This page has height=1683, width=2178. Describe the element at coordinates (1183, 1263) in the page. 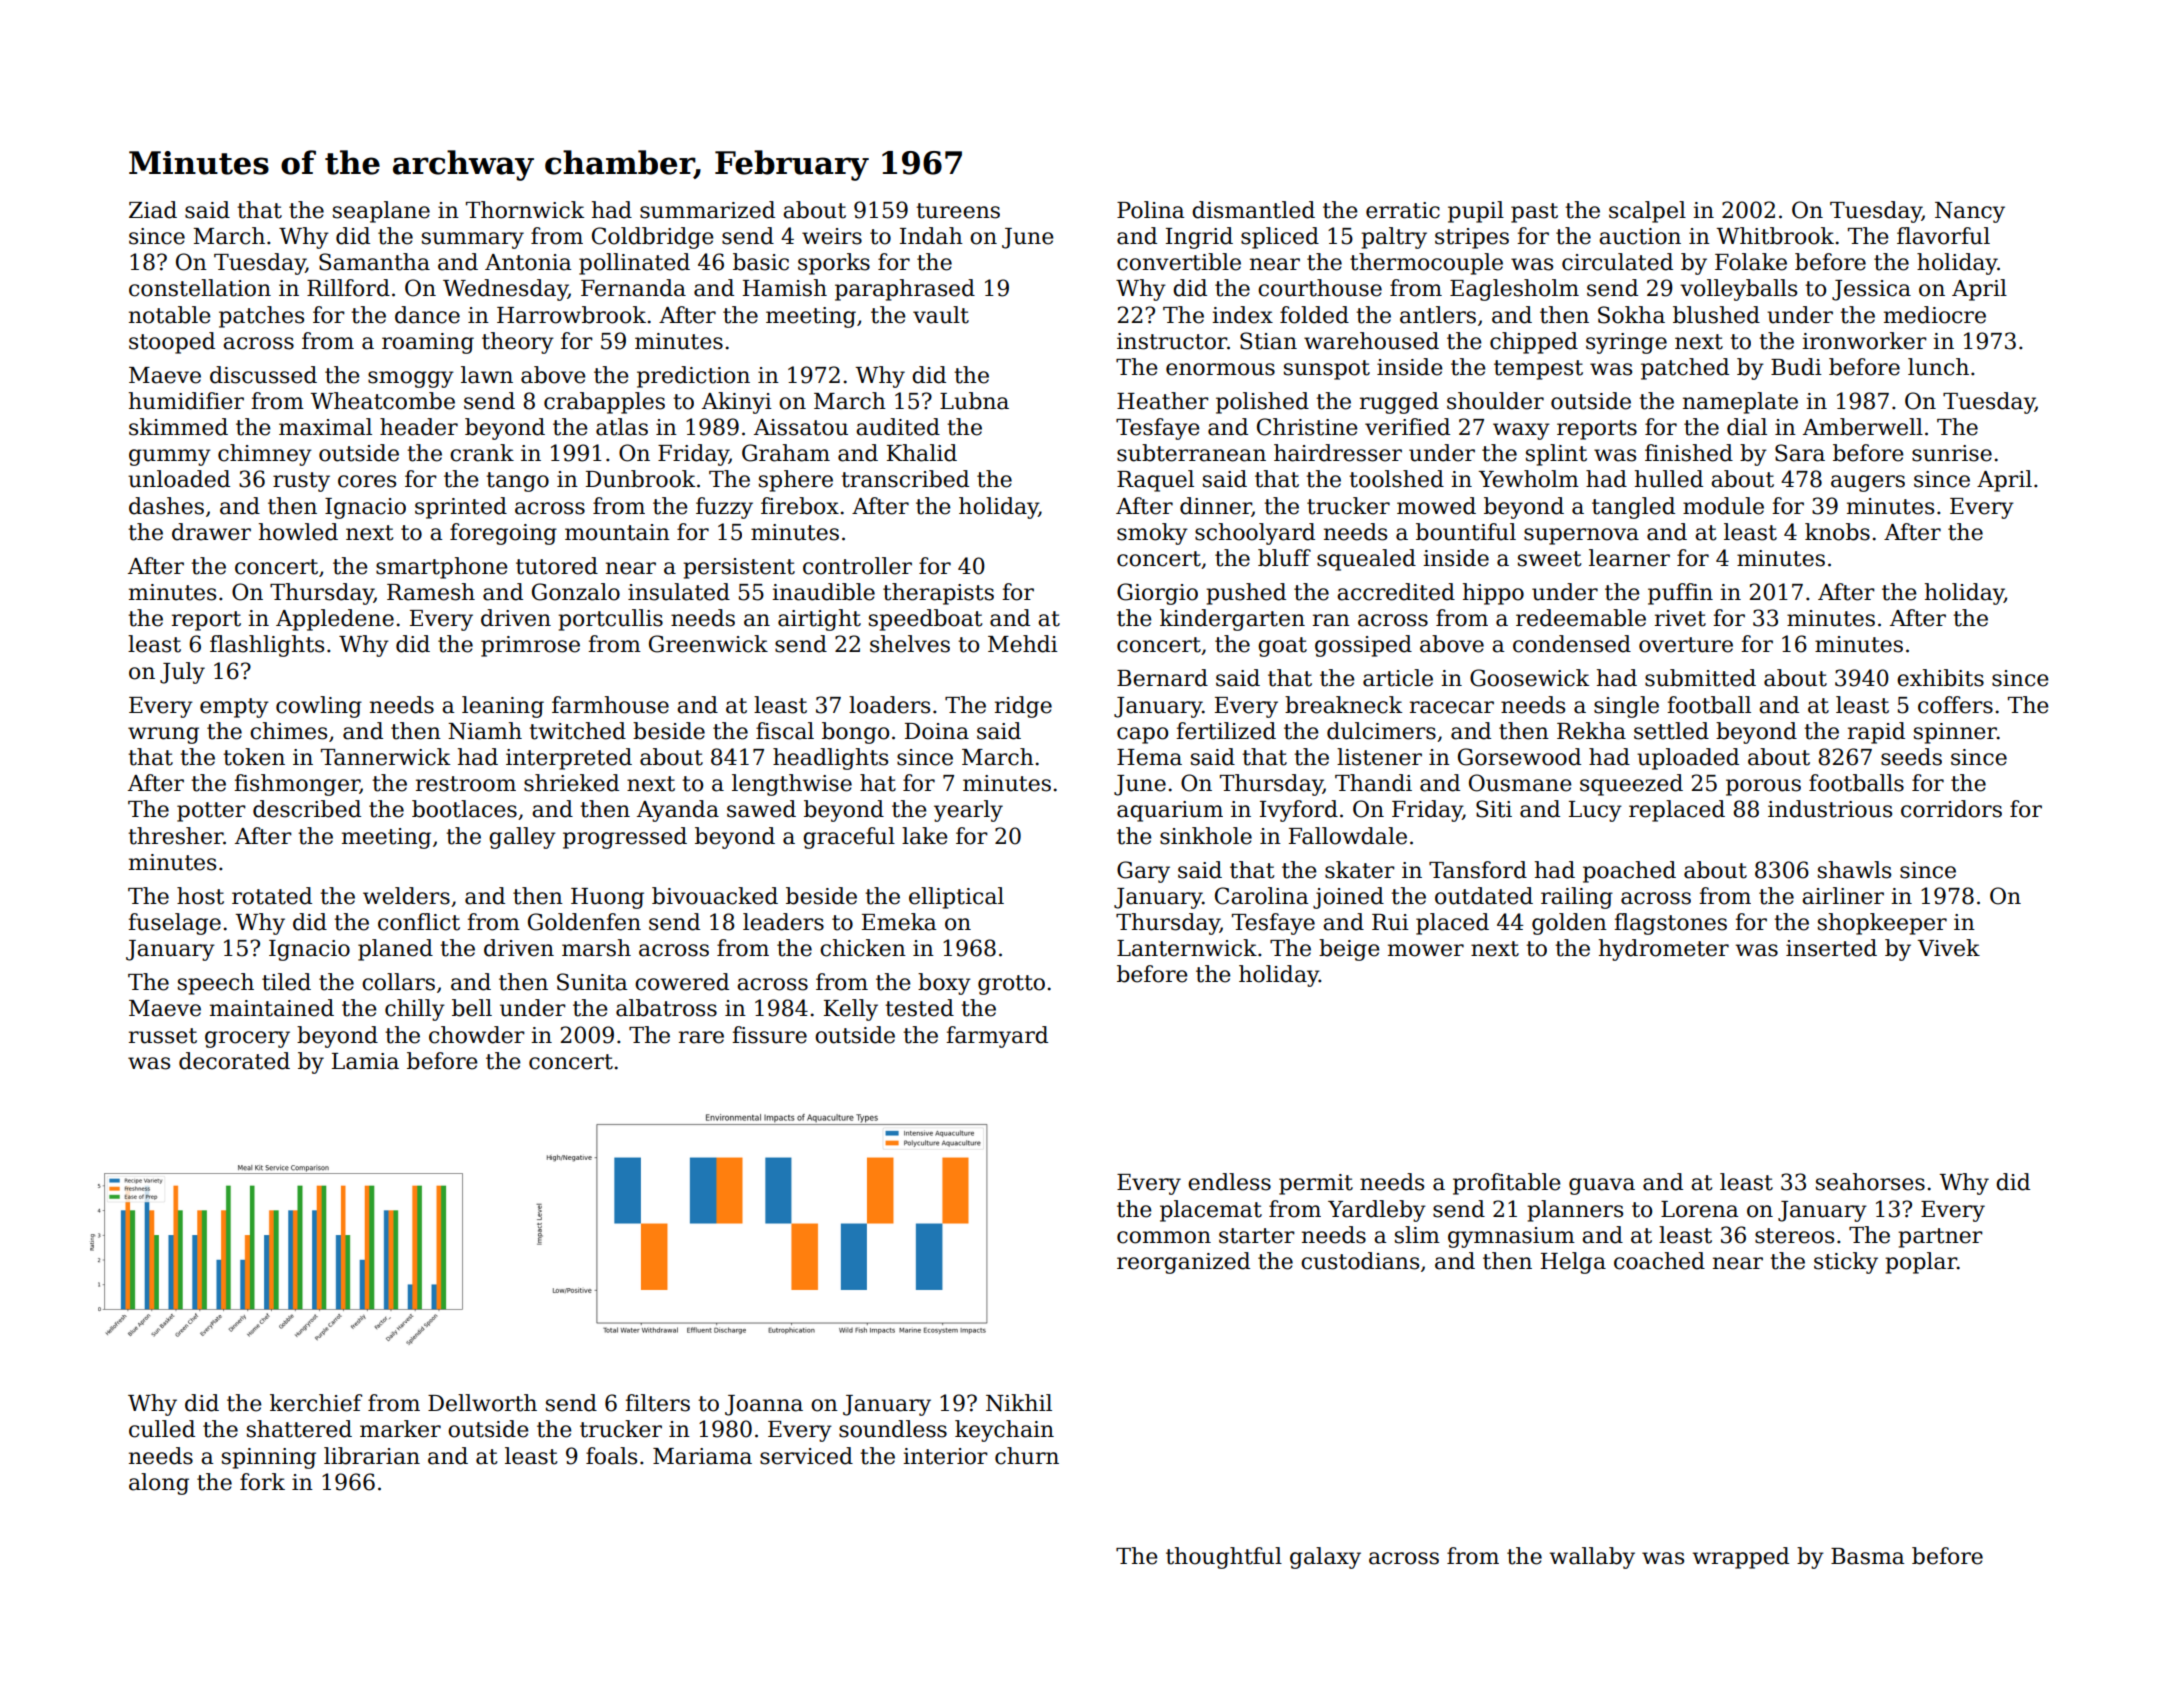

I see `reorganized` at that location.
